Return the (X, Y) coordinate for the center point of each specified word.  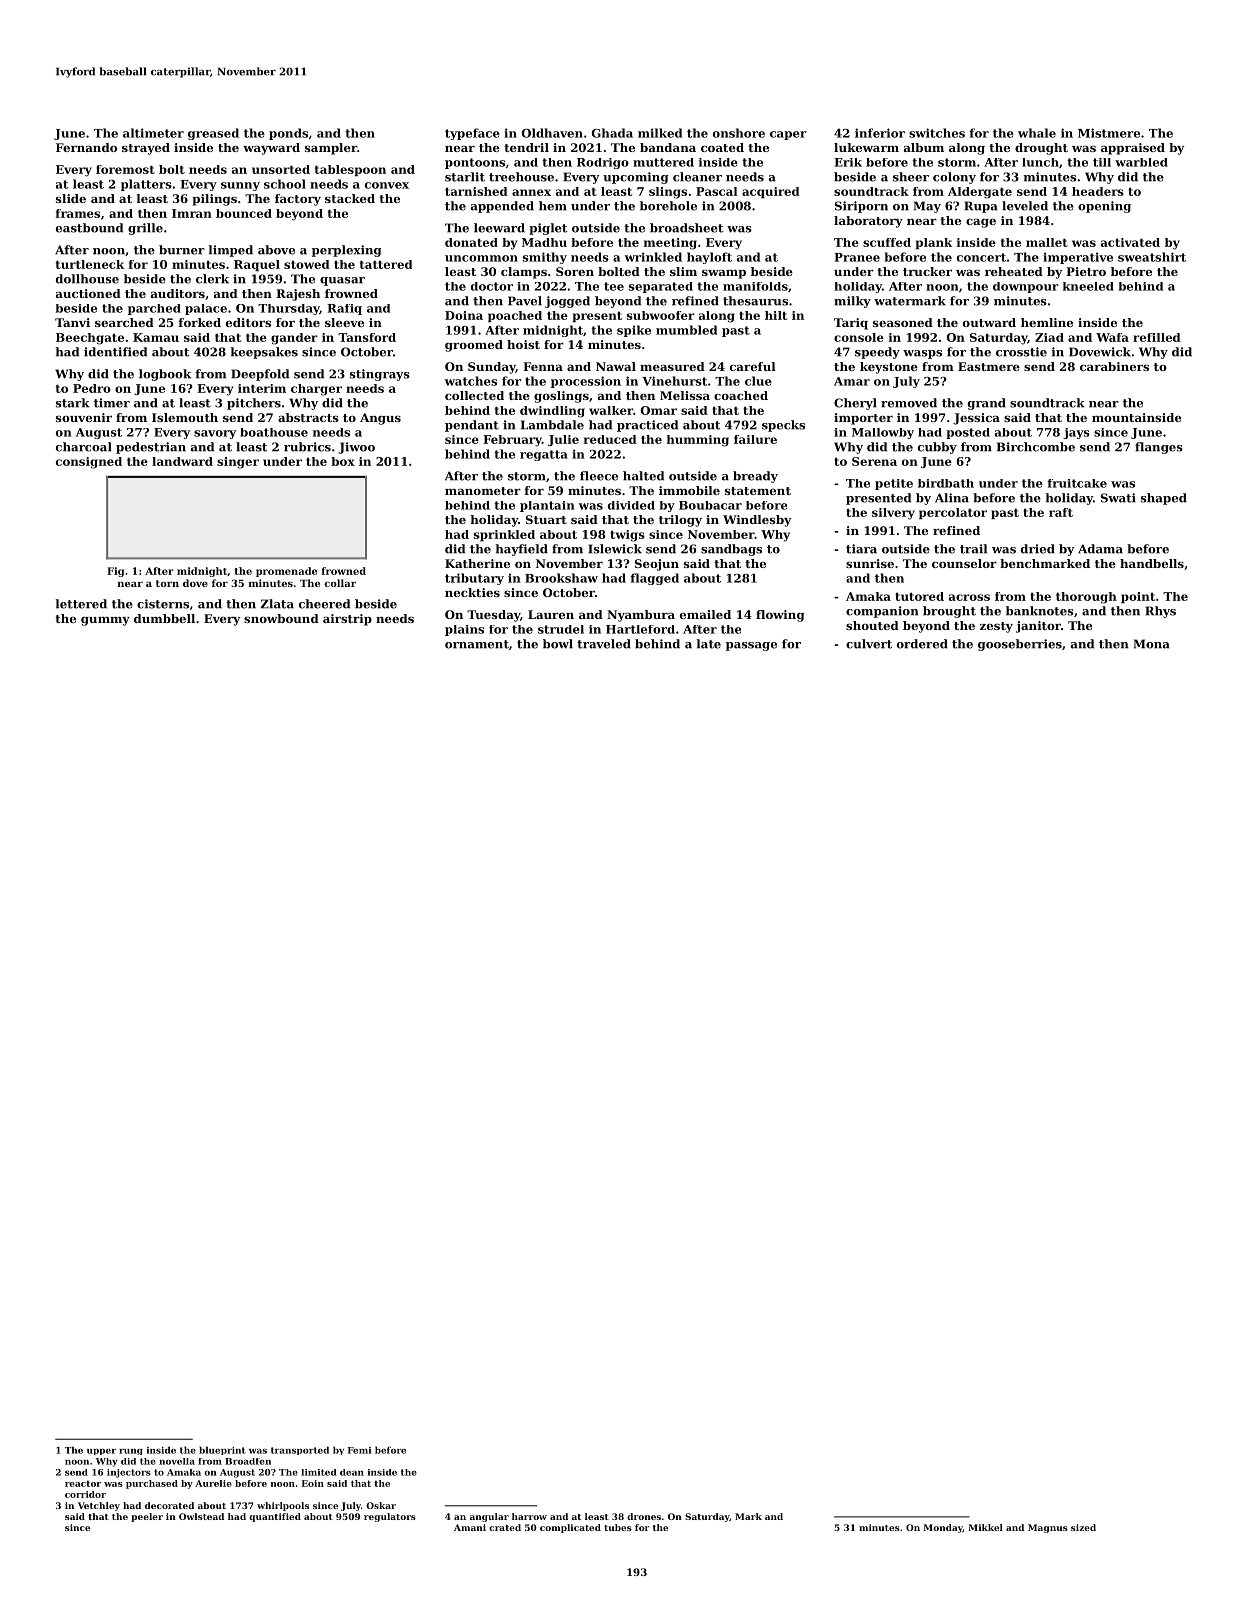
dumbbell (164, 618)
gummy (105, 621)
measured (672, 366)
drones (644, 1516)
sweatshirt (1152, 257)
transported (300, 1450)
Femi (359, 1450)
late (709, 644)
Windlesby (757, 521)
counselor (964, 563)
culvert (869, 644)
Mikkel (986, 1527)
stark (73, 403)
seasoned (903, 322)
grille (145, 229)
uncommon (481, 258)
